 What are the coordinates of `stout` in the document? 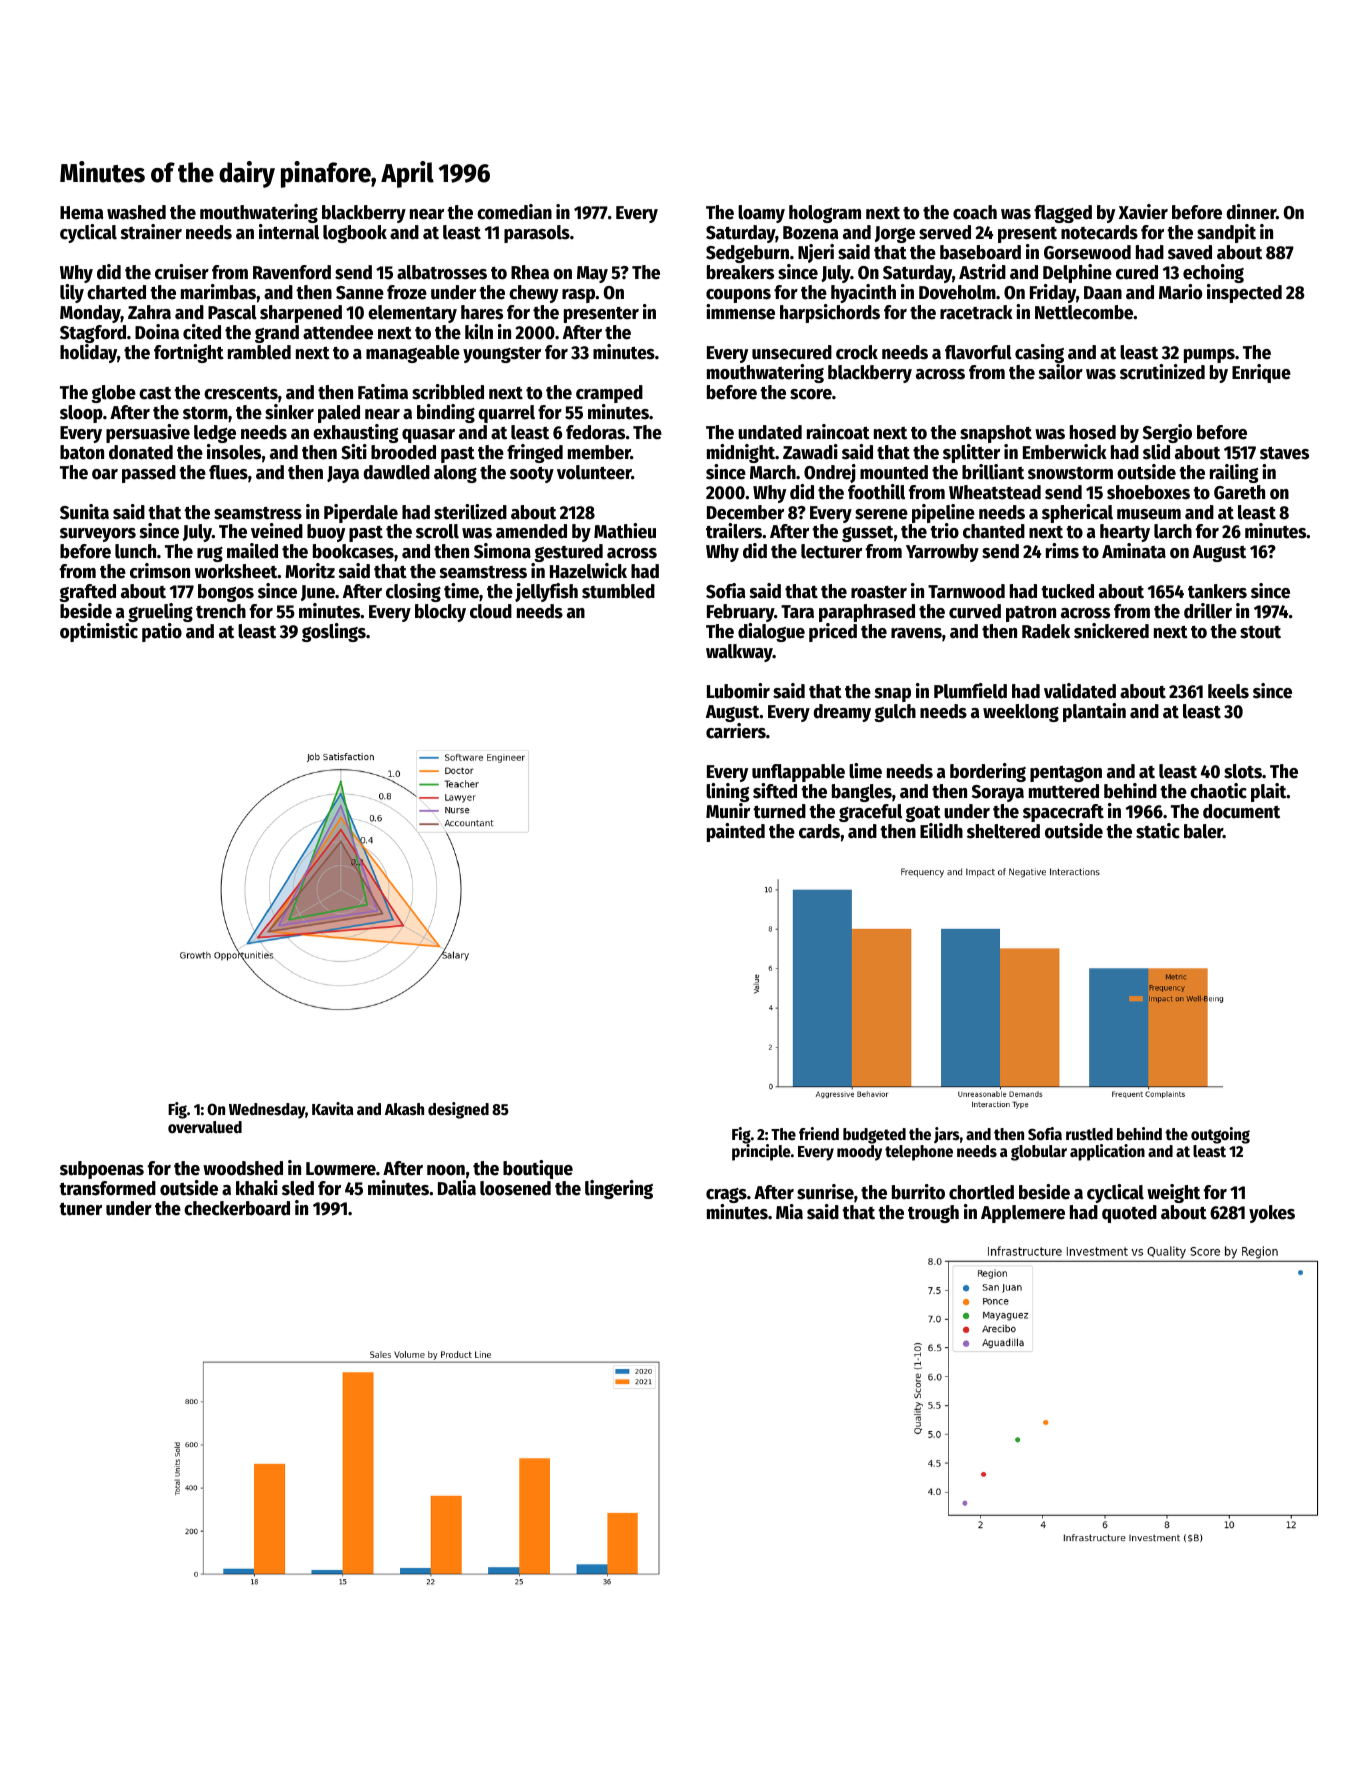 It's located at (1260, 632).
